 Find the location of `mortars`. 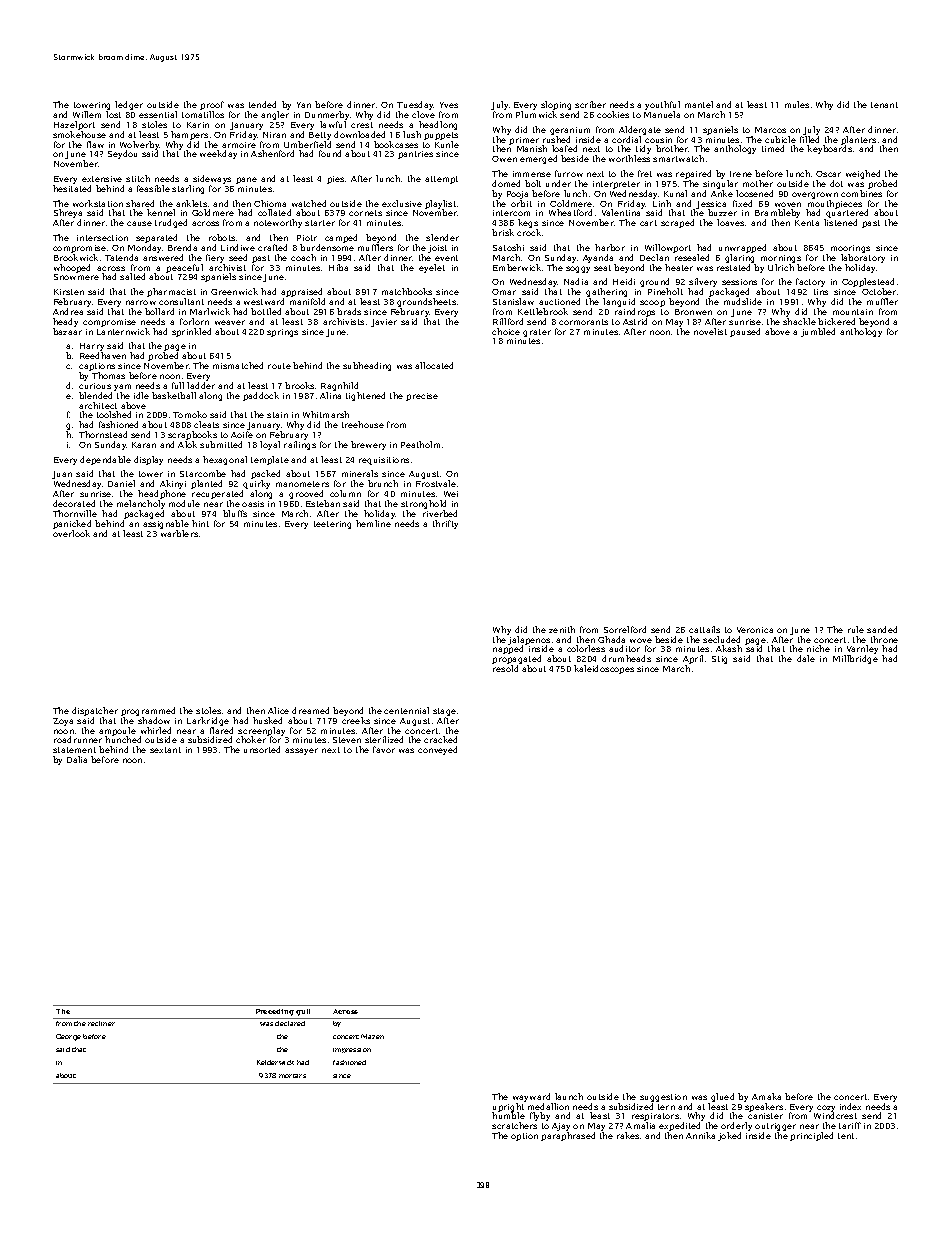

mortars is located at coordinates (292, 1076).
